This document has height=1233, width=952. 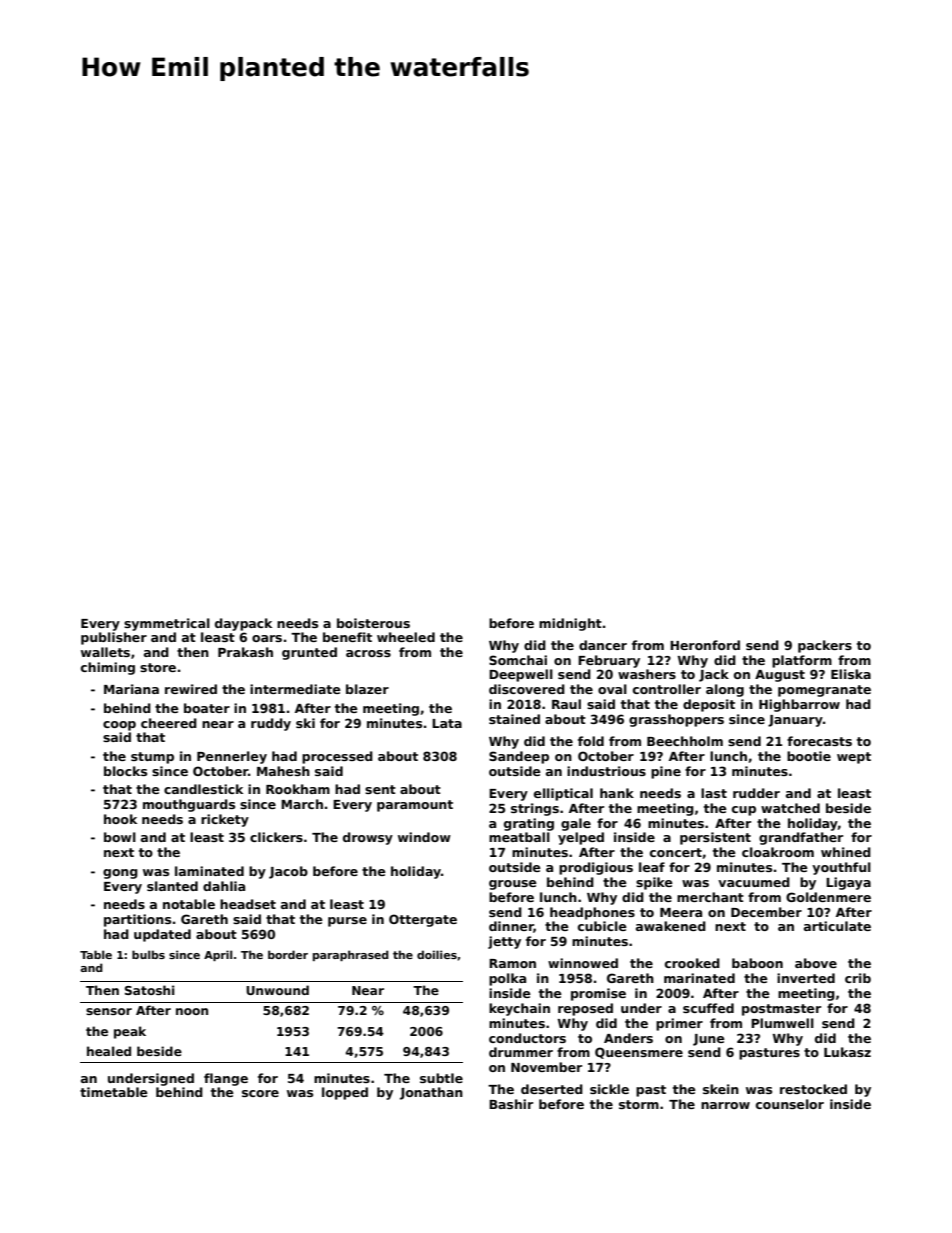 I want to click on packers, so click(x=825, y=646).
